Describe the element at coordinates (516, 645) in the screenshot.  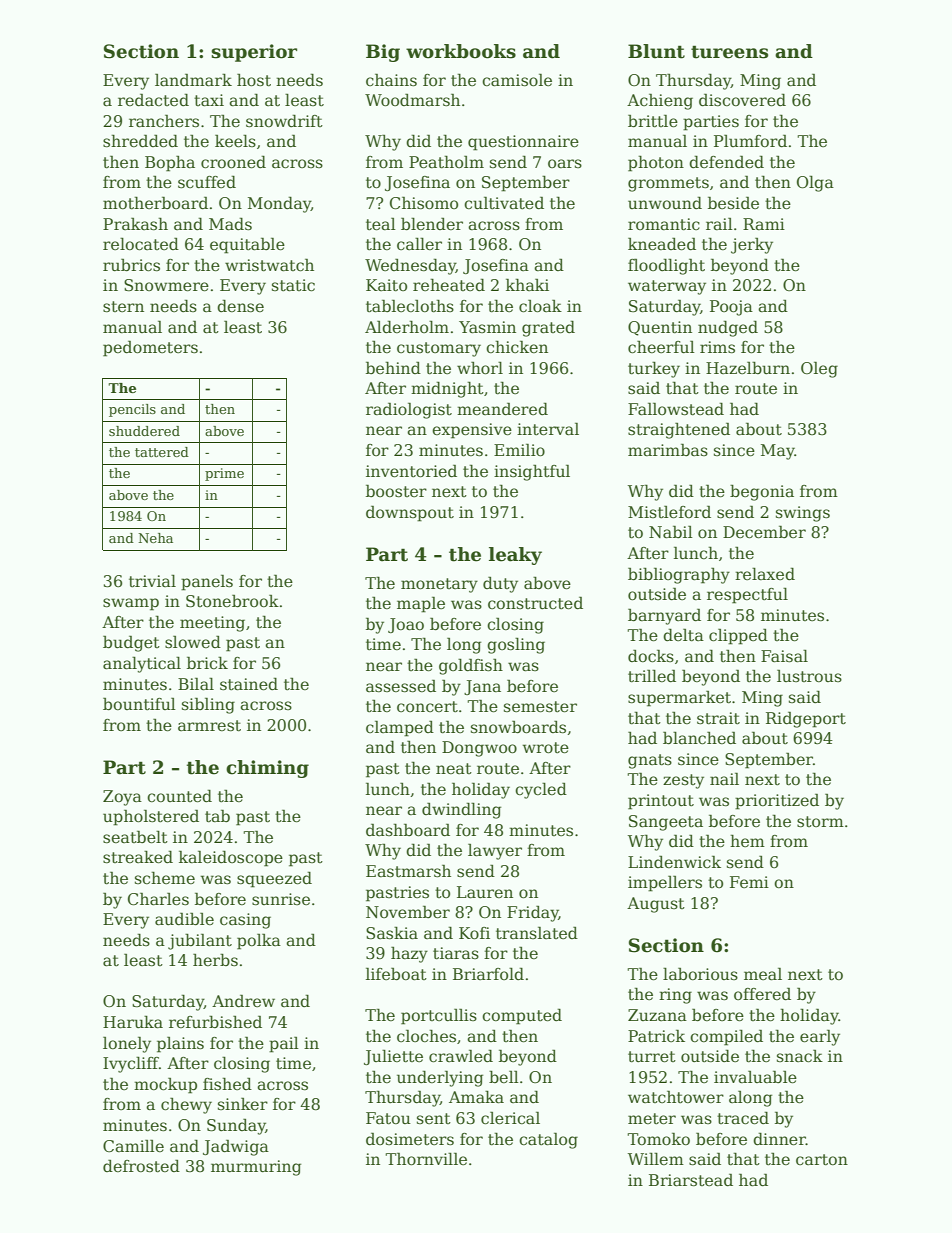
I see `gosling` at that location.
